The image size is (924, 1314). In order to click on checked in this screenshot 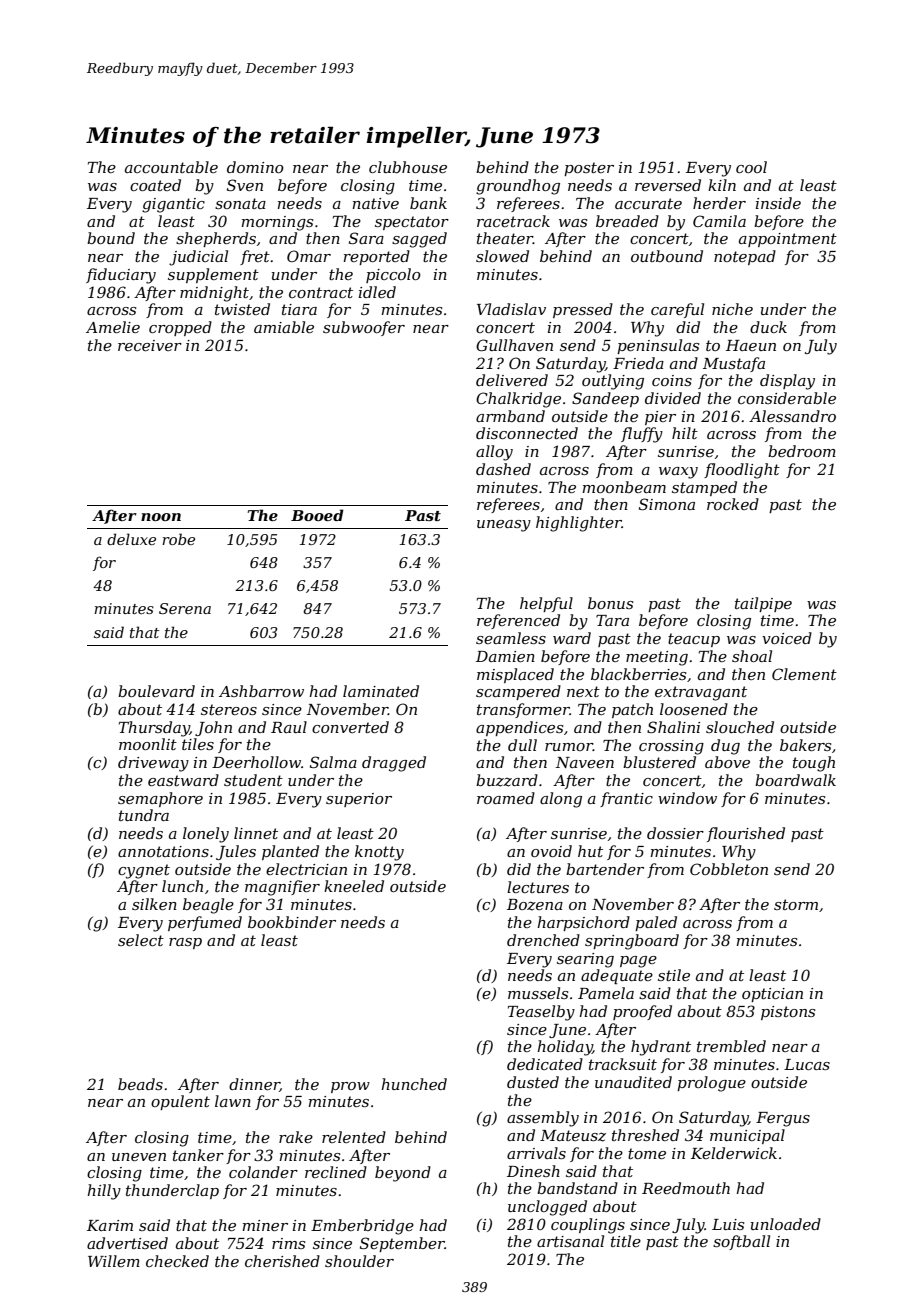, I will do `click(177, 1261)`.
